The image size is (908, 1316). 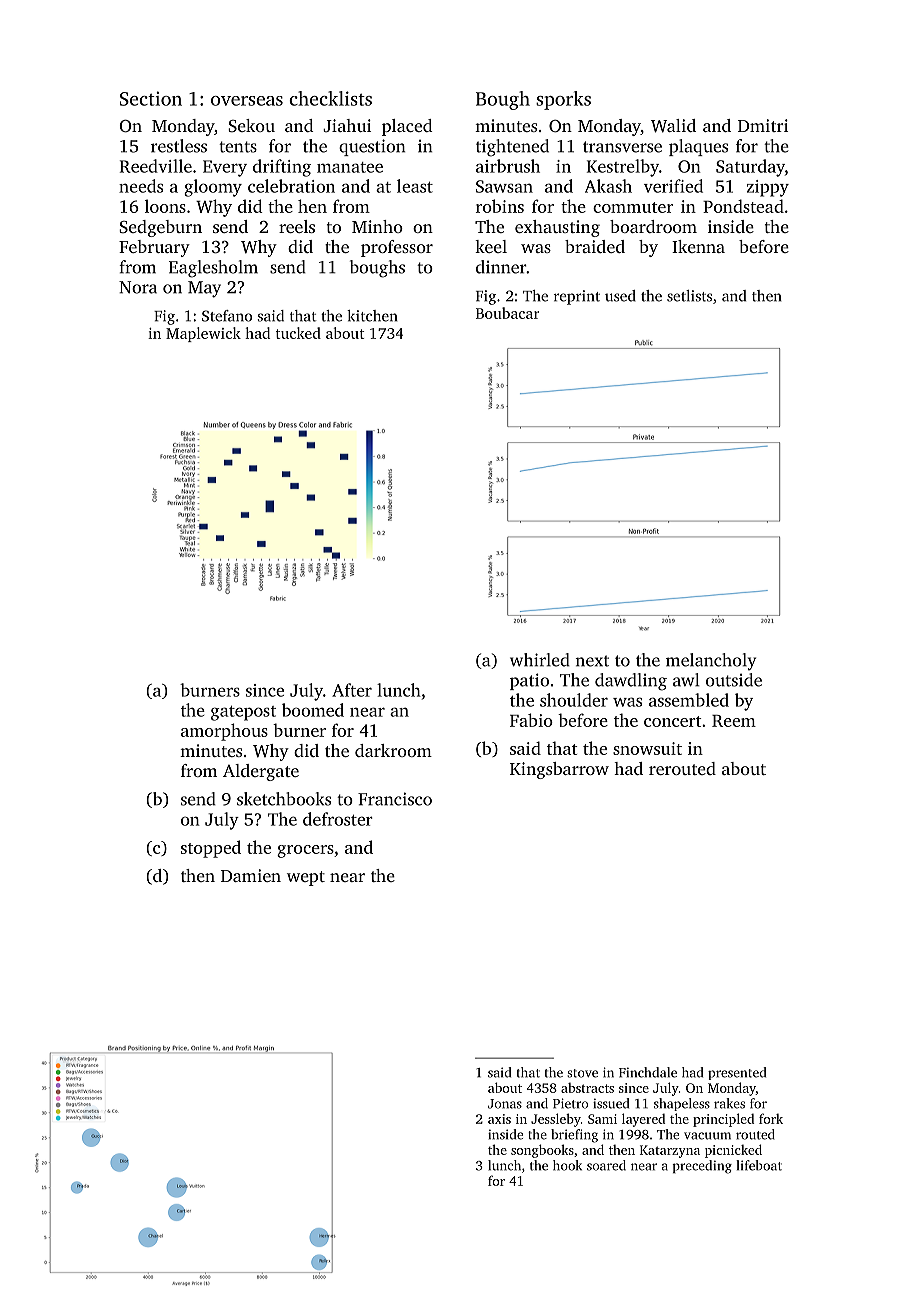 What do you see at coordinates (282, 168) in the screenshot?
I see `drifting` at bounding box center [282, 168].
